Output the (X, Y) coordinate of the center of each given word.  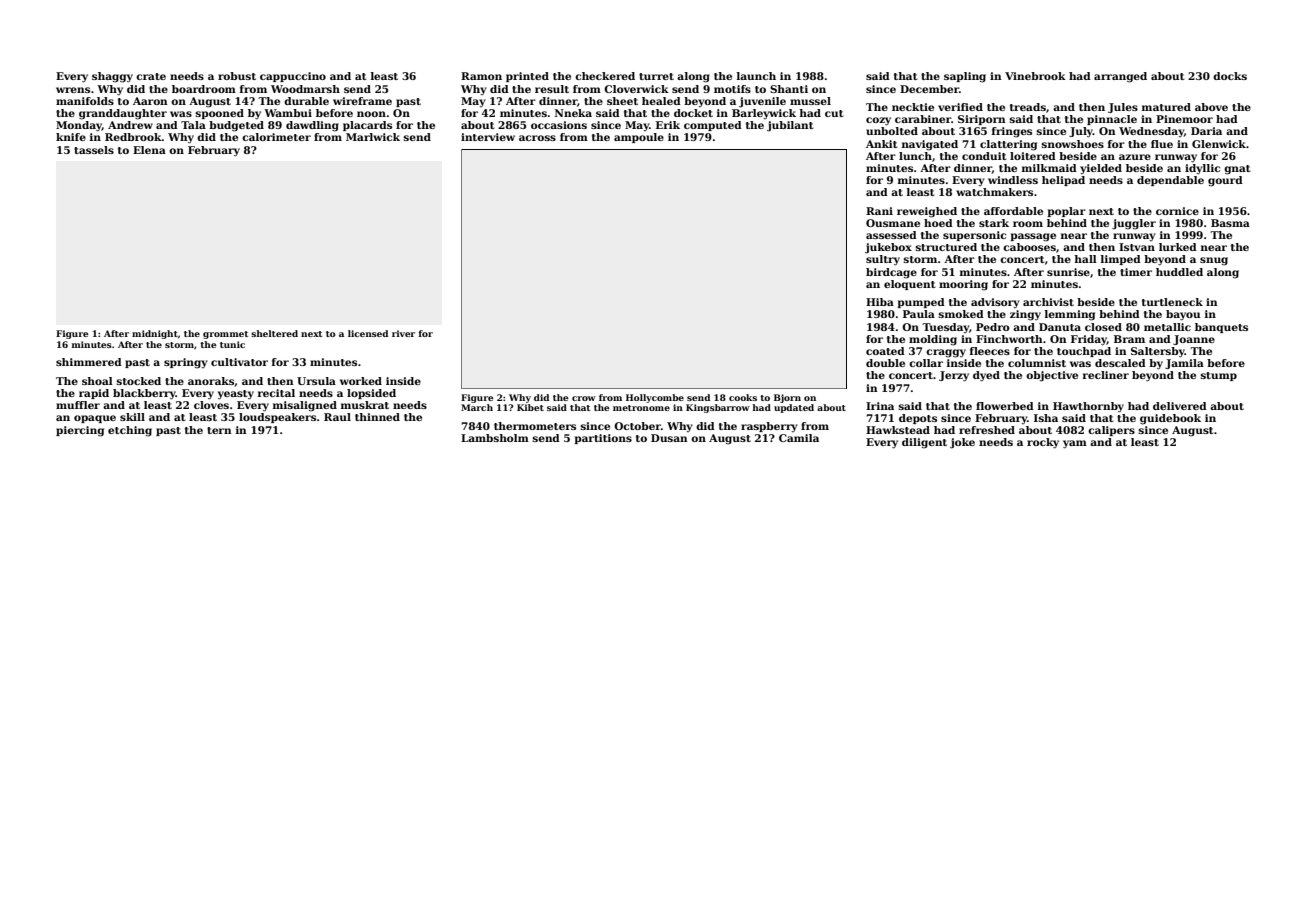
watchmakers (994, 192)
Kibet (530, 407)
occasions (559, 125)
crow (584, 398)
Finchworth (1009, 339)
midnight (155, 334)
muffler (78, 405)
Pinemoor (1184, 119)
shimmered (89, 362)
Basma (1230, 223)
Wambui (288, 113)
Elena (149, 150)
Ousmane (893, 223)
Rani (879, 211)
